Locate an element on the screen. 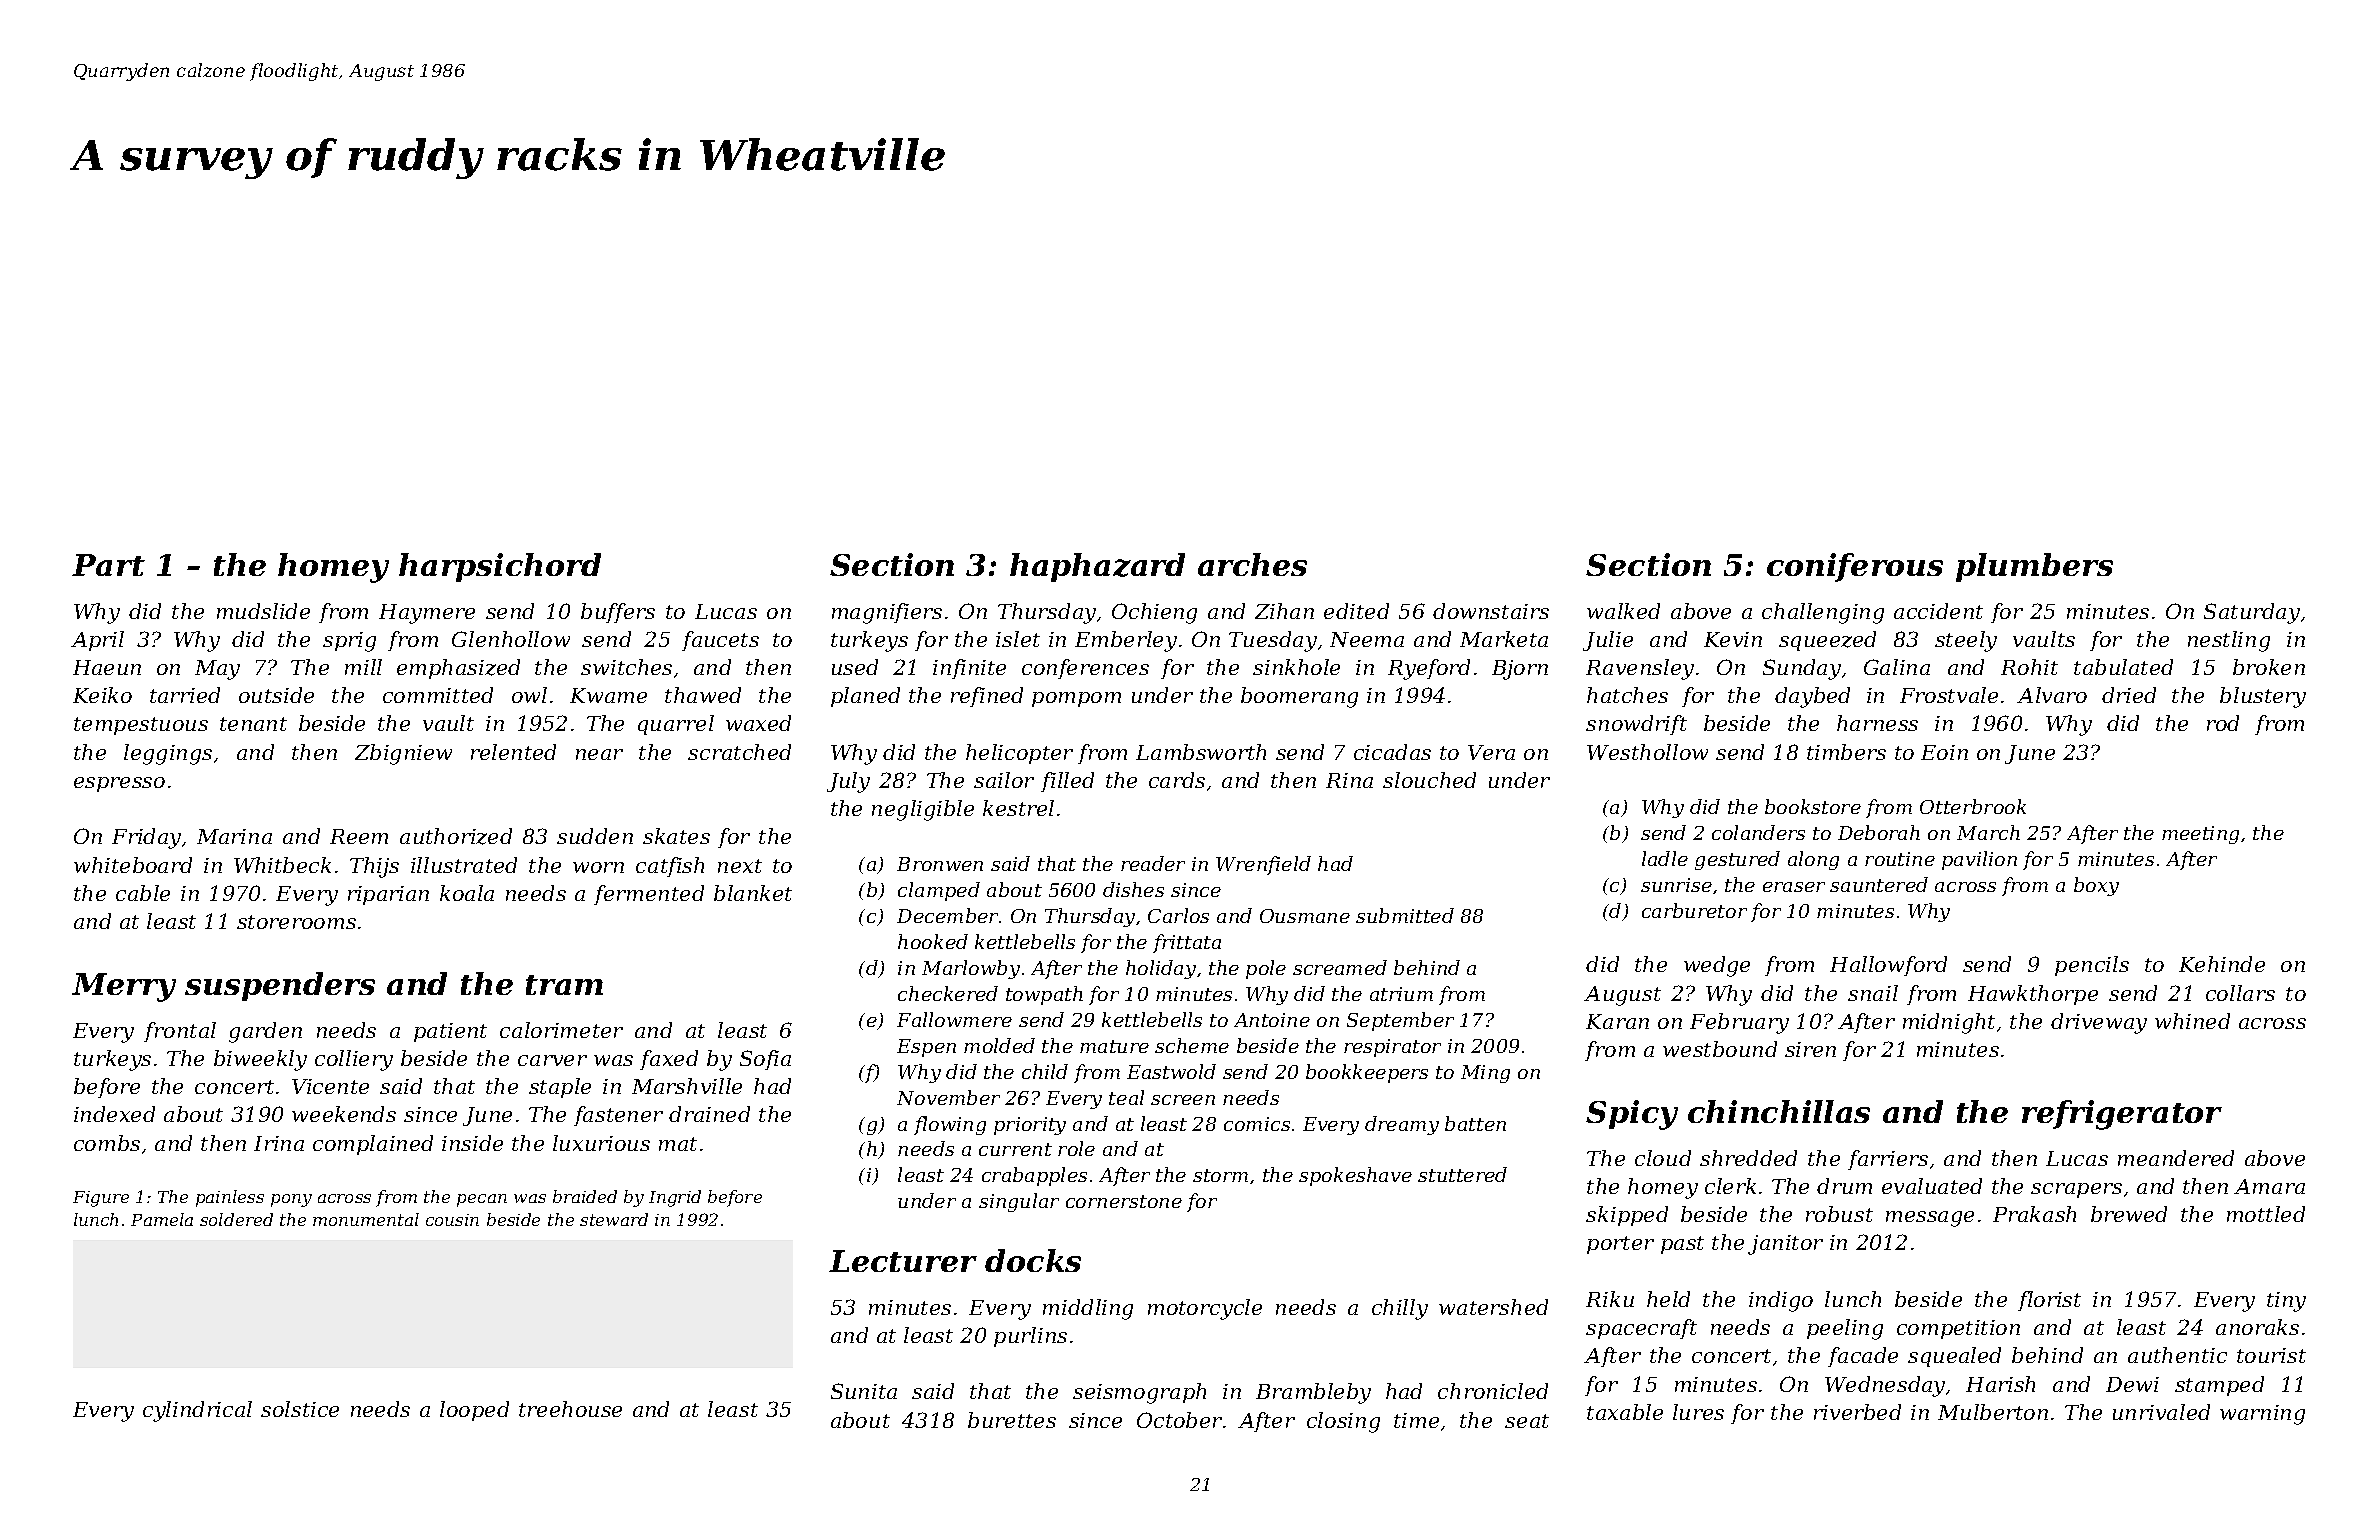 The image size is (2380, 1540). slouched is located at coordinates (1429, 780).
